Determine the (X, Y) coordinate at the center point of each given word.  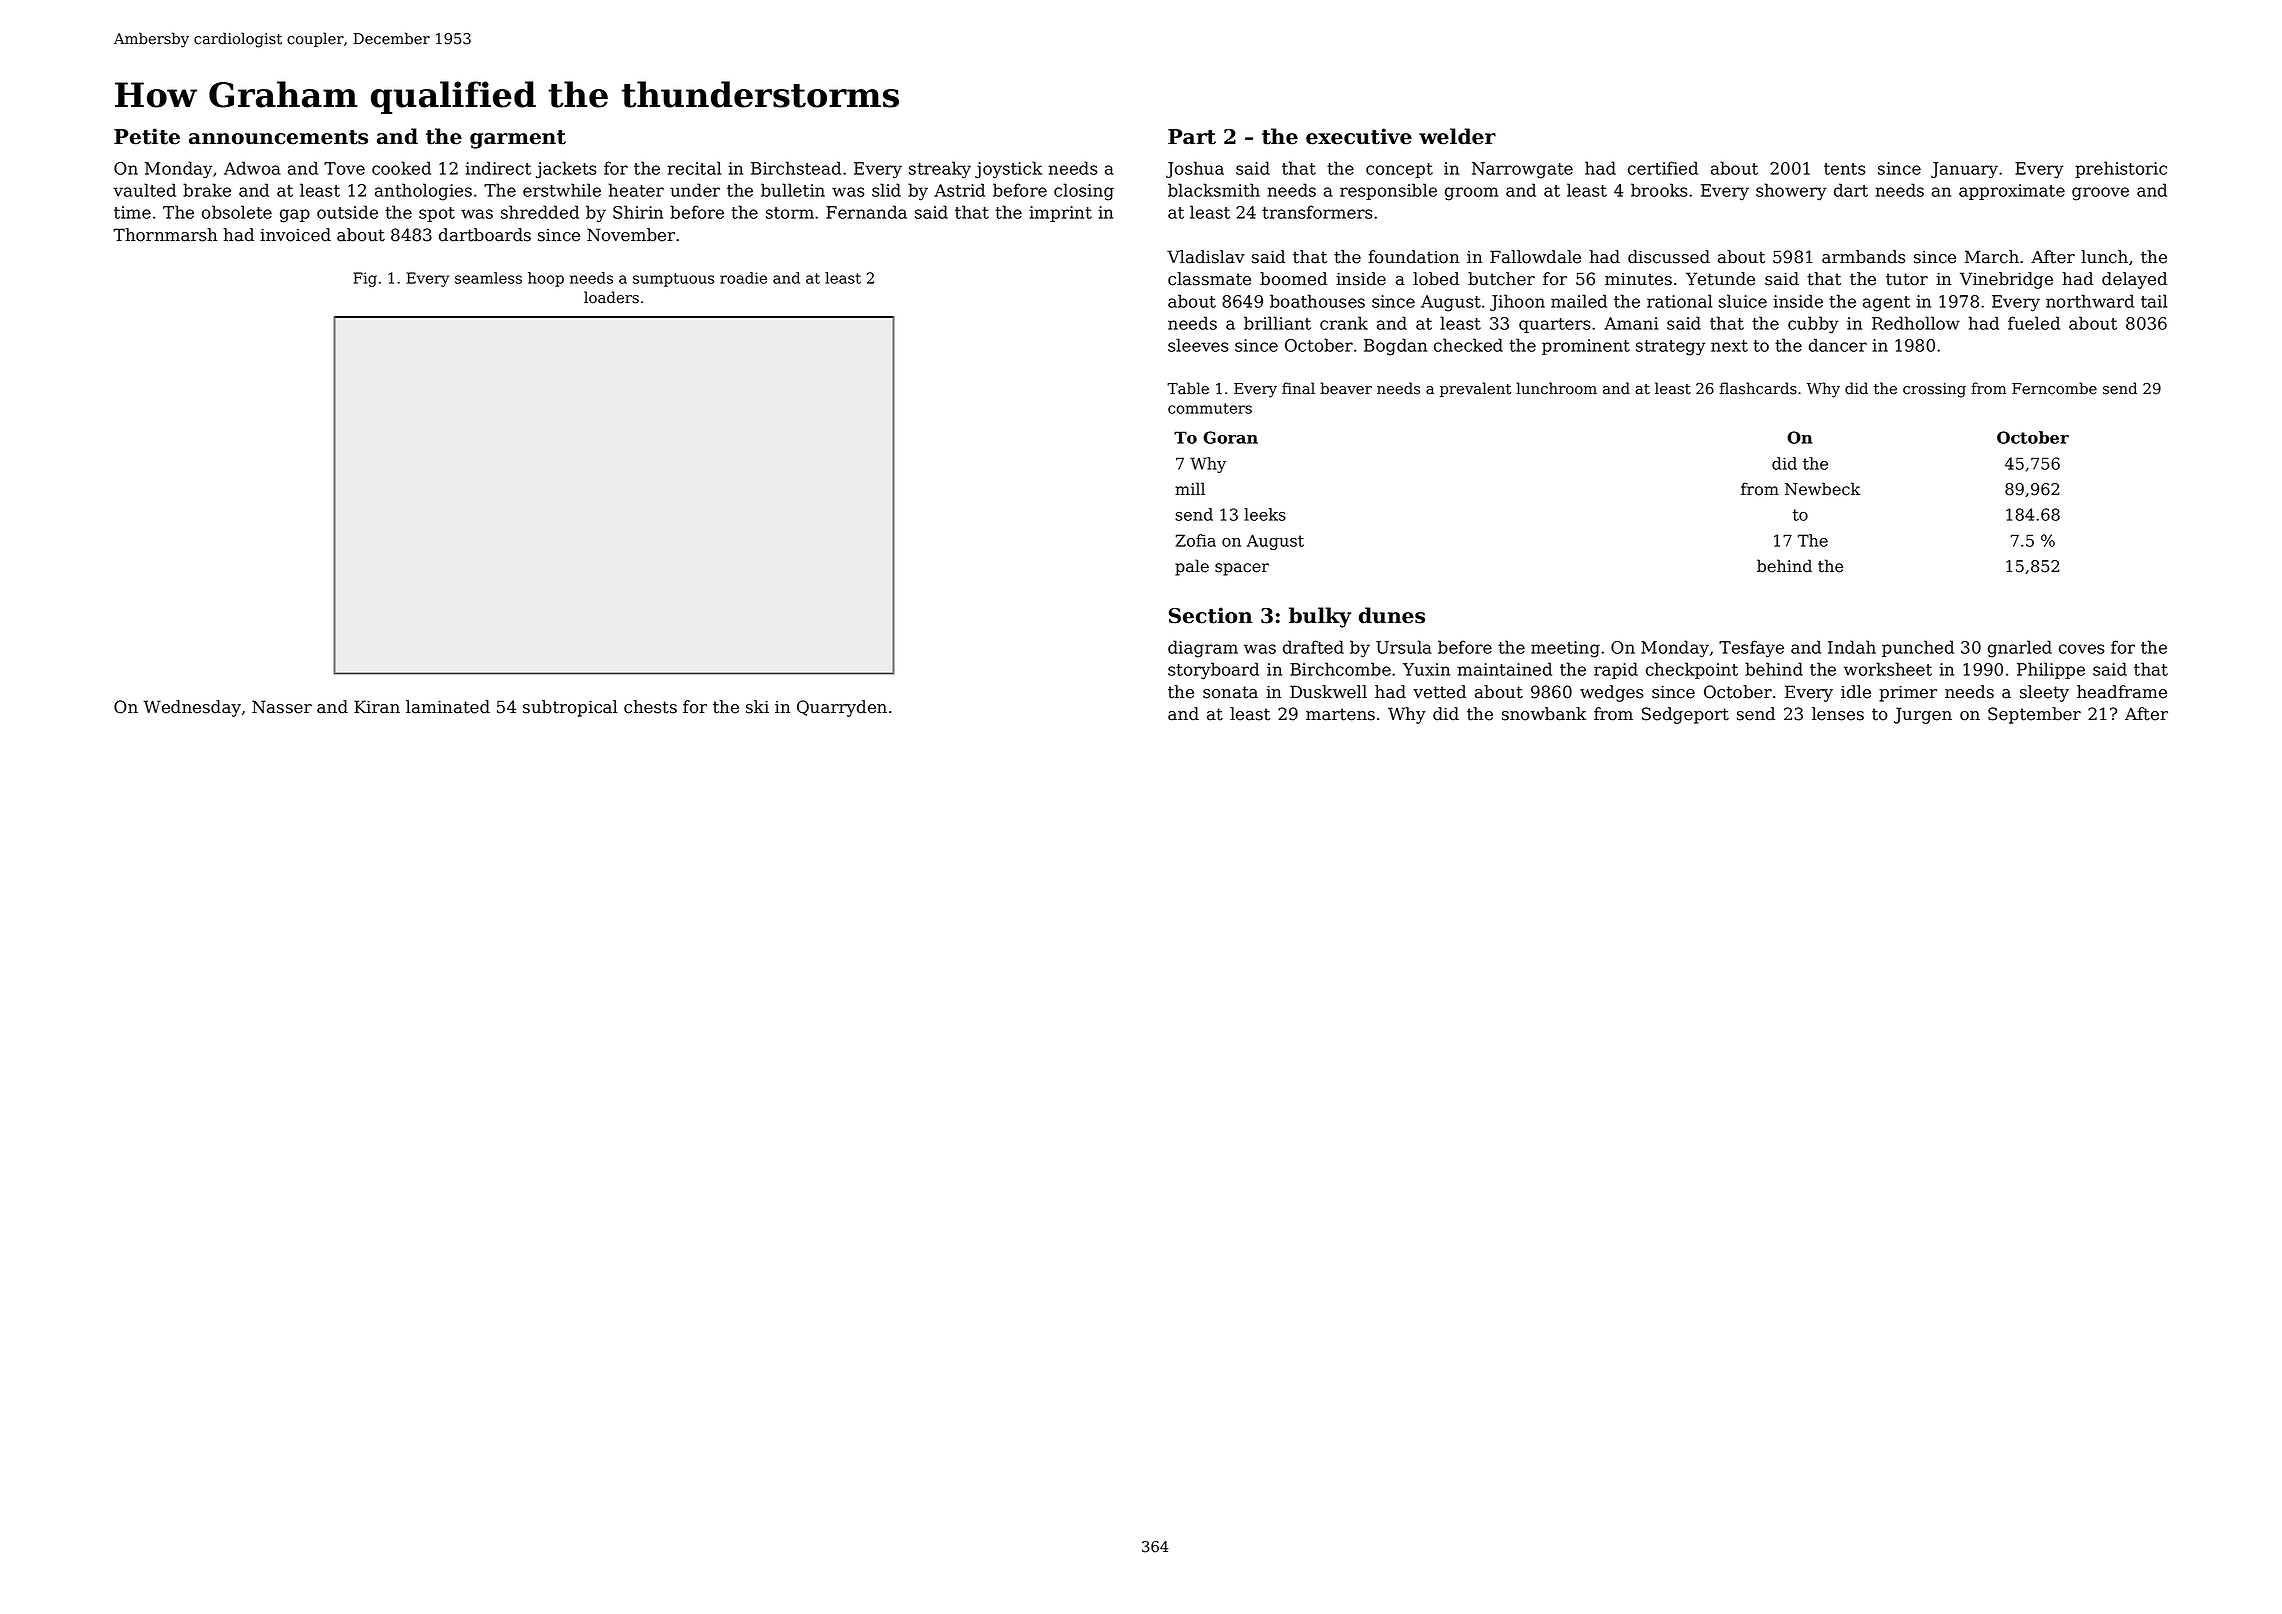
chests (650, 707)
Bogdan (1395, 347)
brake (207, 190)
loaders (611, 297)
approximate (2012, 192)
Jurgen (1923, 715)
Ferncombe (2054, 388)
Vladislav (1206, 257)
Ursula (1404, 647)
